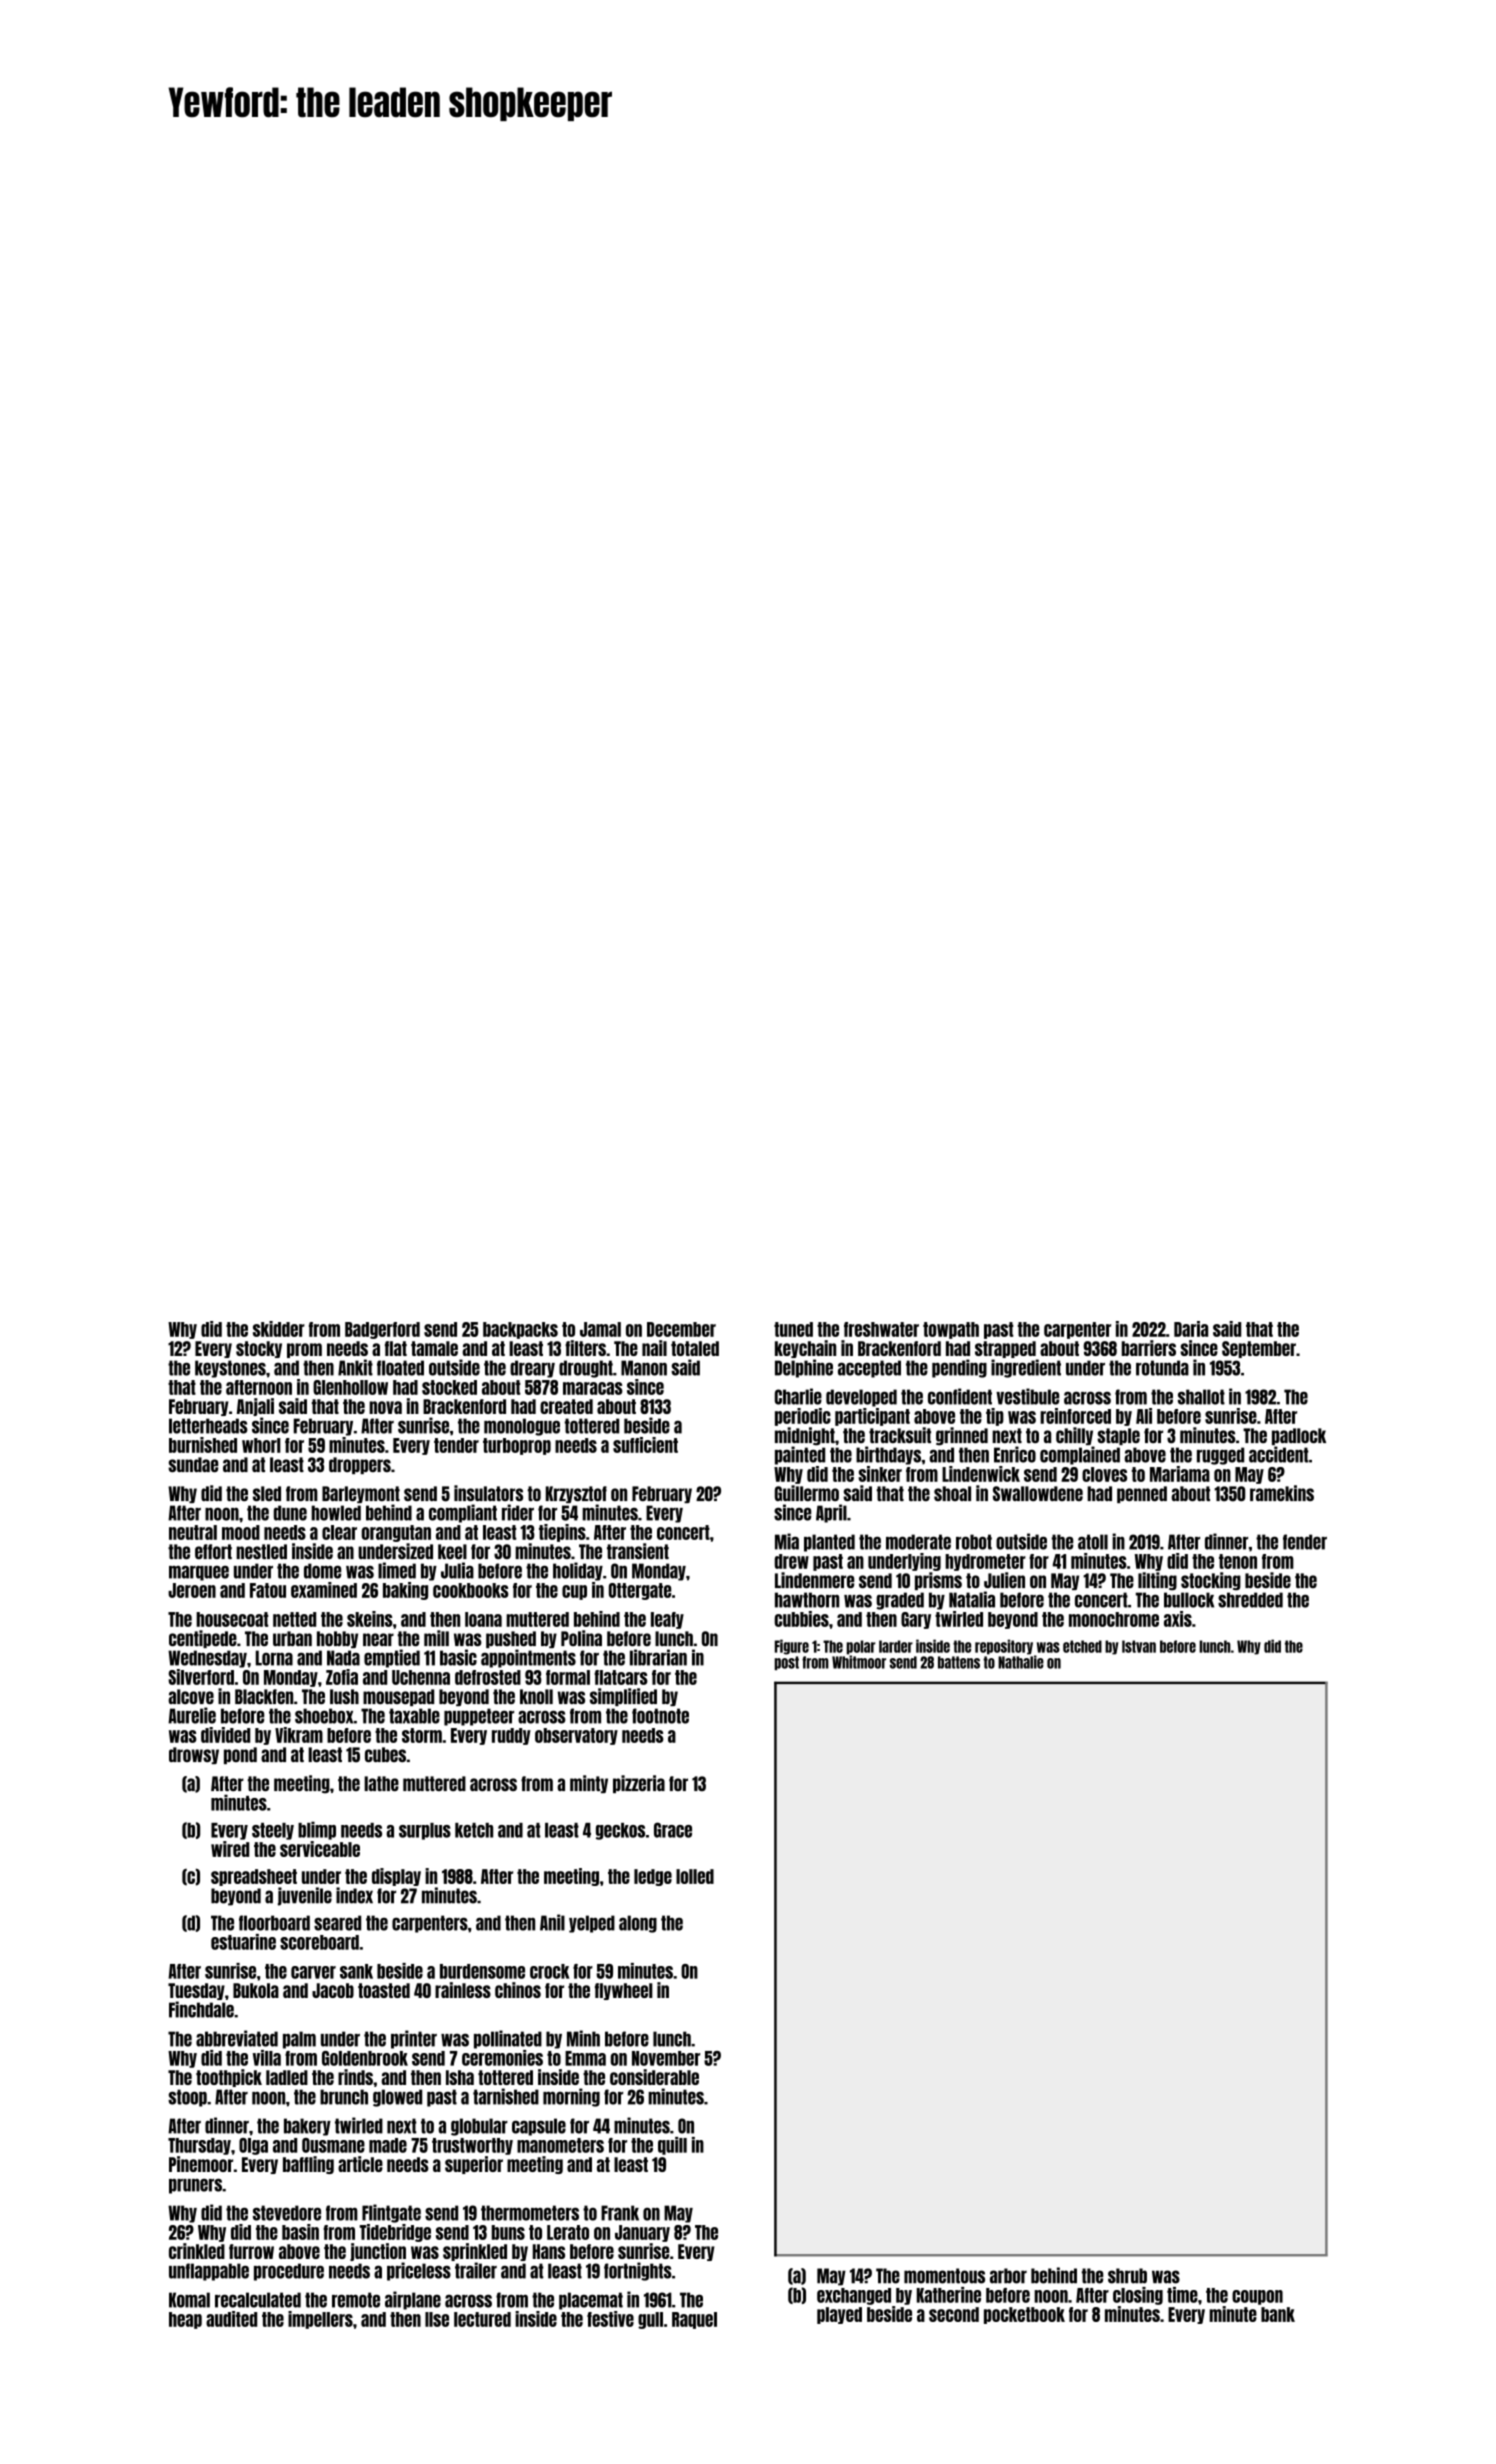 The width and height of the document is (1496, 2464). I want to click on padlock, so click(1299, 1436).
